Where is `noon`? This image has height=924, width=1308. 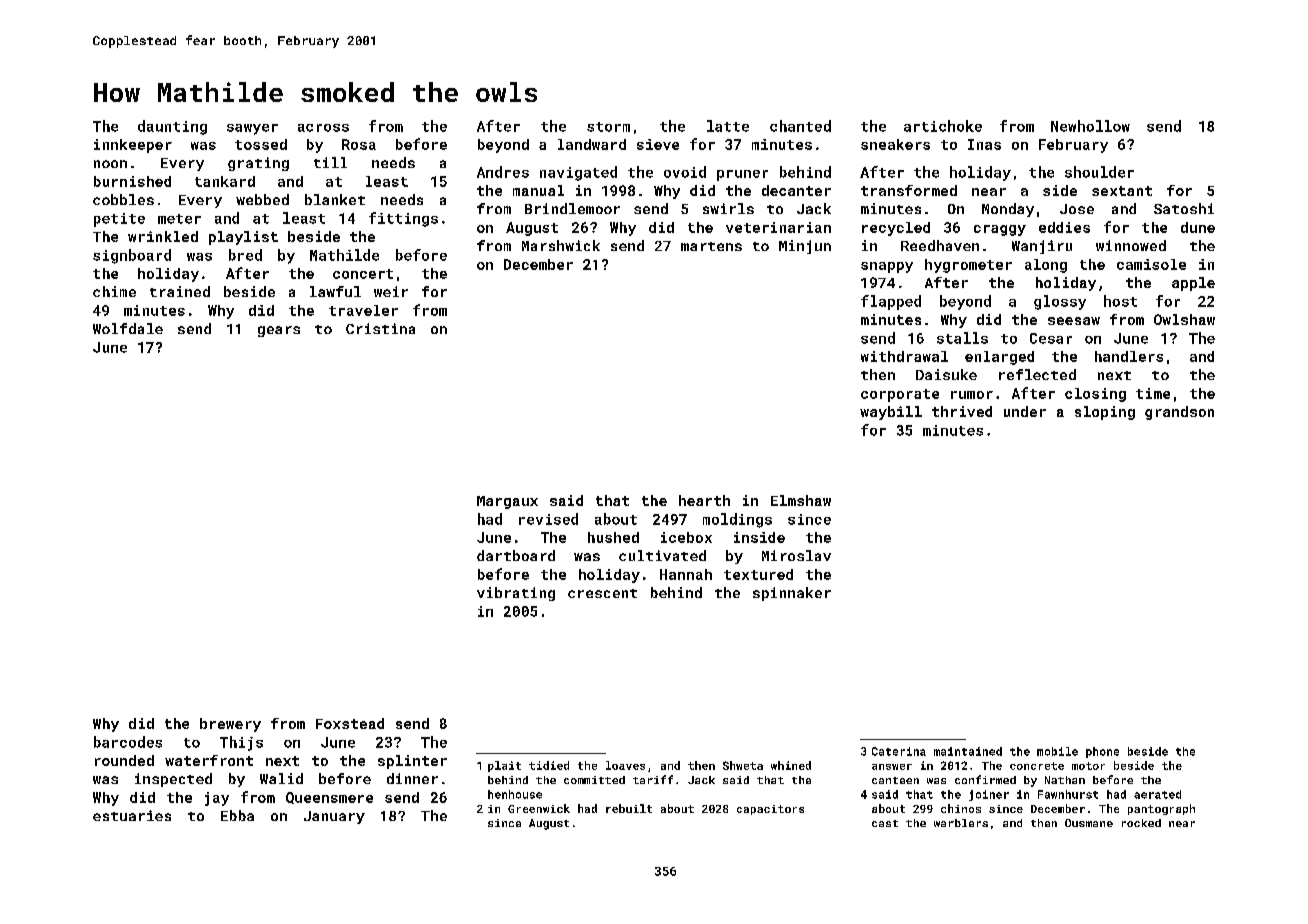
noon is located at coordinates (110, 164).
